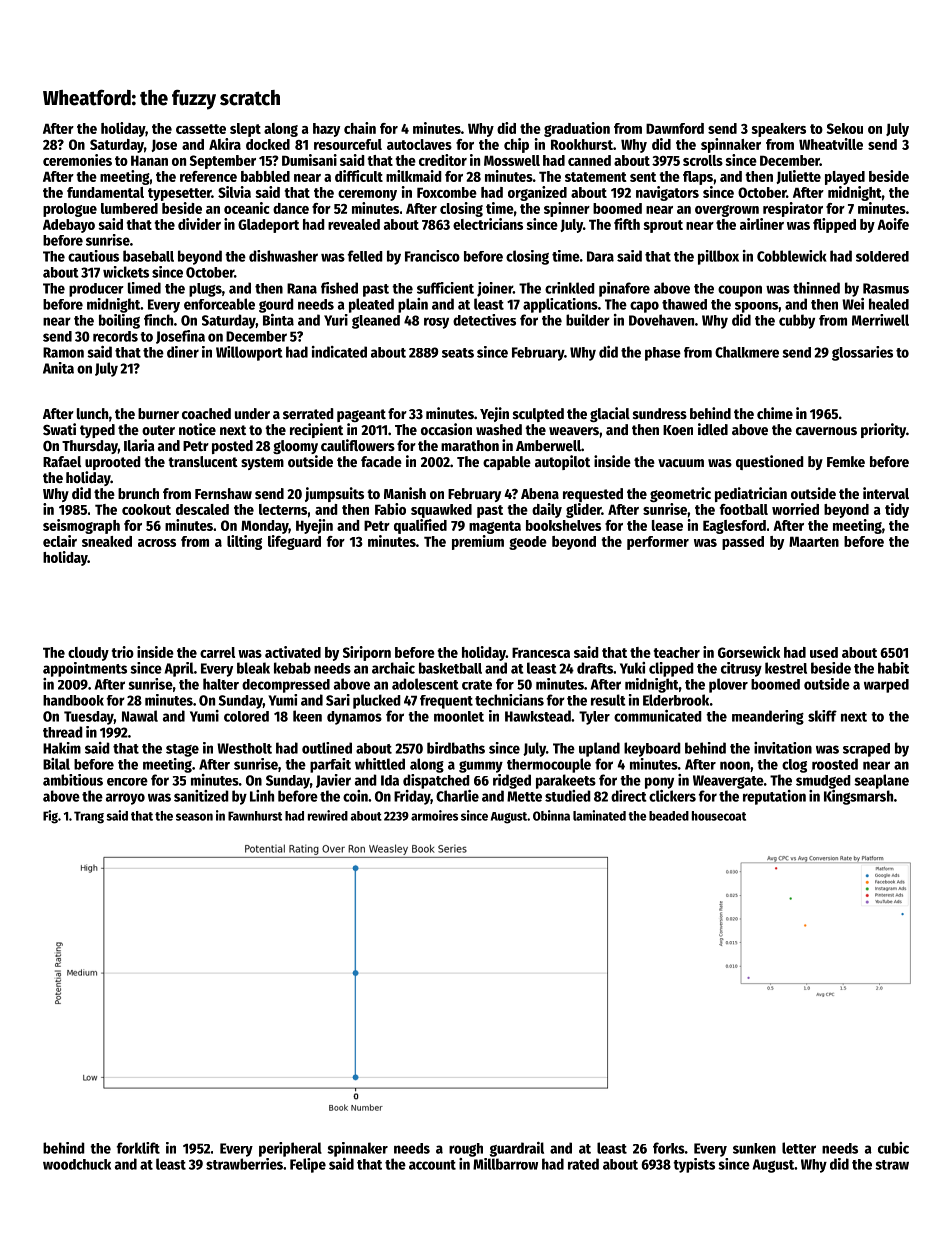 The width and height of the screenshot is (952, 1233). What do you see at coordinates (447, 192) in the screenshot?
I see `Foxcombe` at bounding box center [447, 192].
